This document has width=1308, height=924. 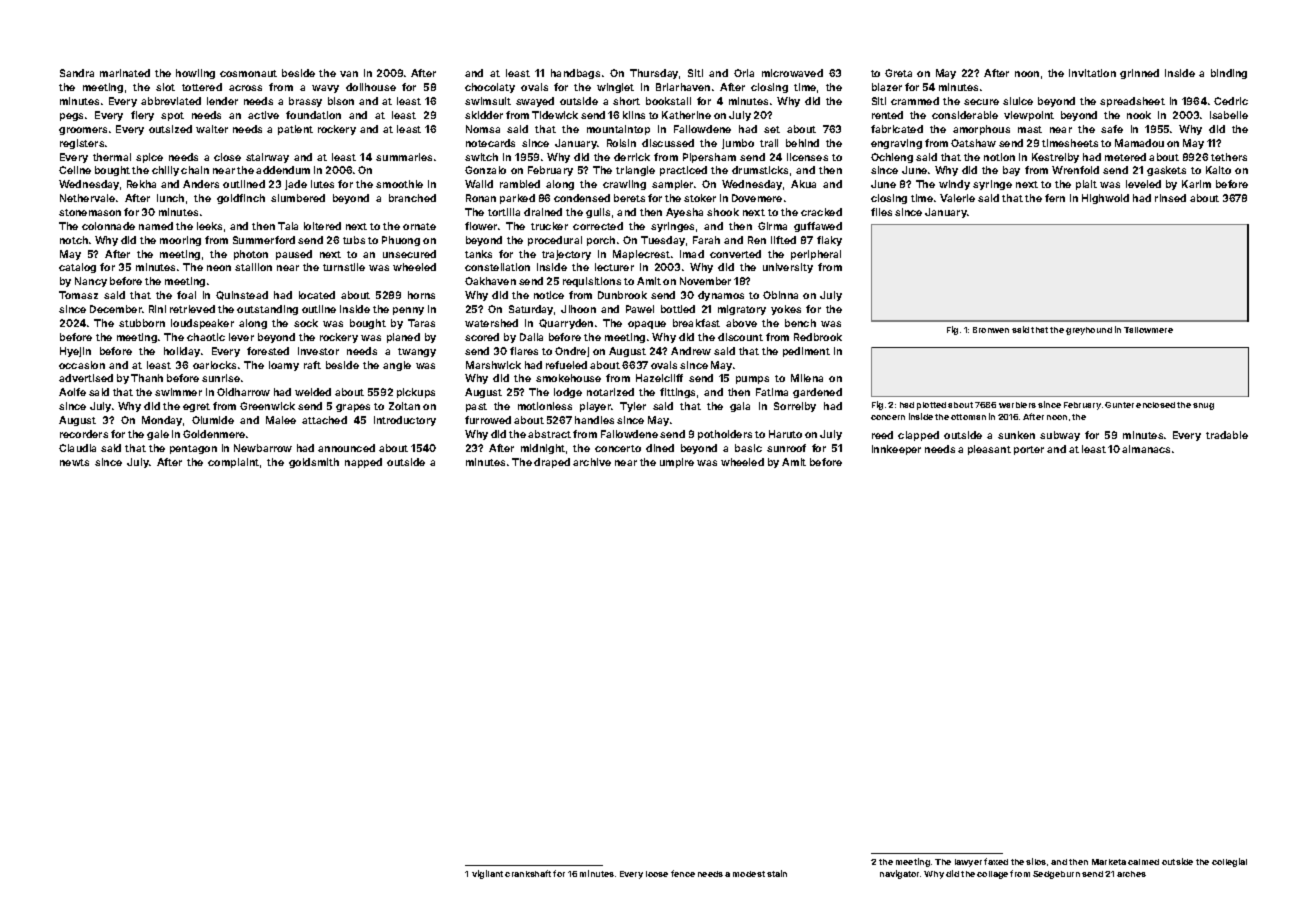 I want to click on Monday, so click(x=162, y=421).
